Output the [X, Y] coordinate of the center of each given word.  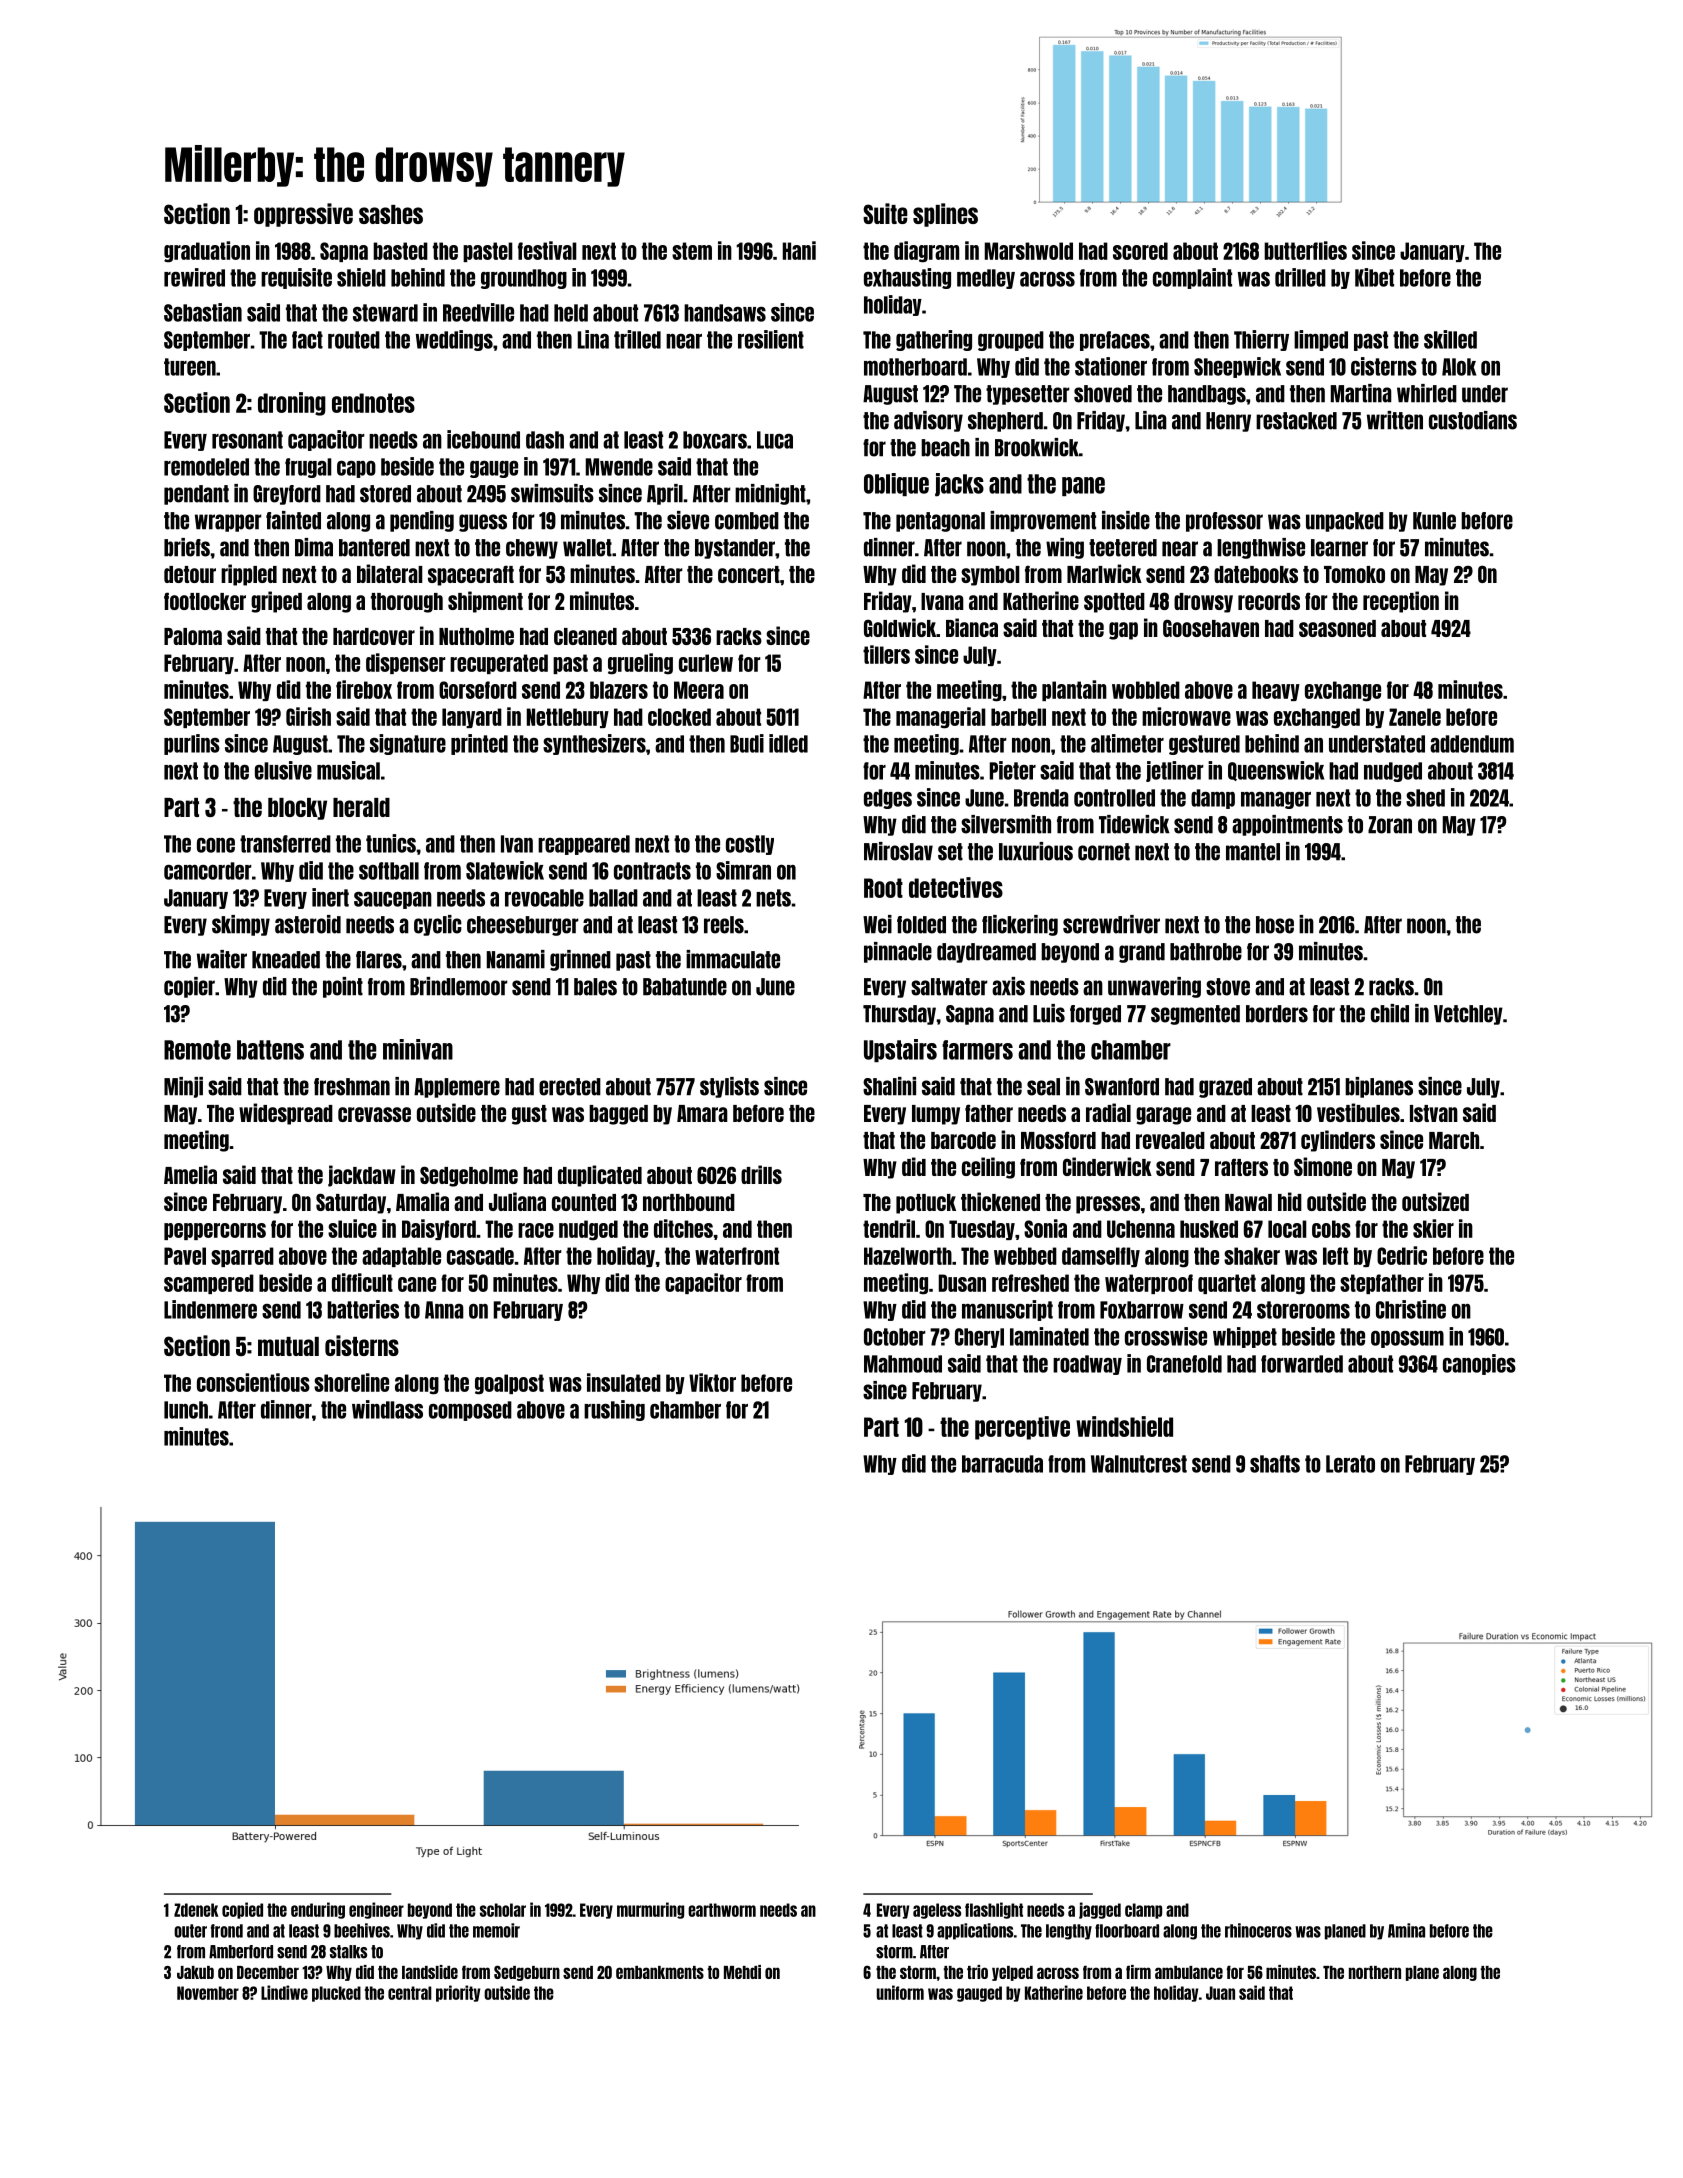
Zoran [1390, 825]
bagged [618, 1115]
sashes [391, 214]
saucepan [393, 900]
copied [242, 1910]
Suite [885, 213]
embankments [660, 1972]
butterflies [1305, 250]
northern [1375, 1972]
